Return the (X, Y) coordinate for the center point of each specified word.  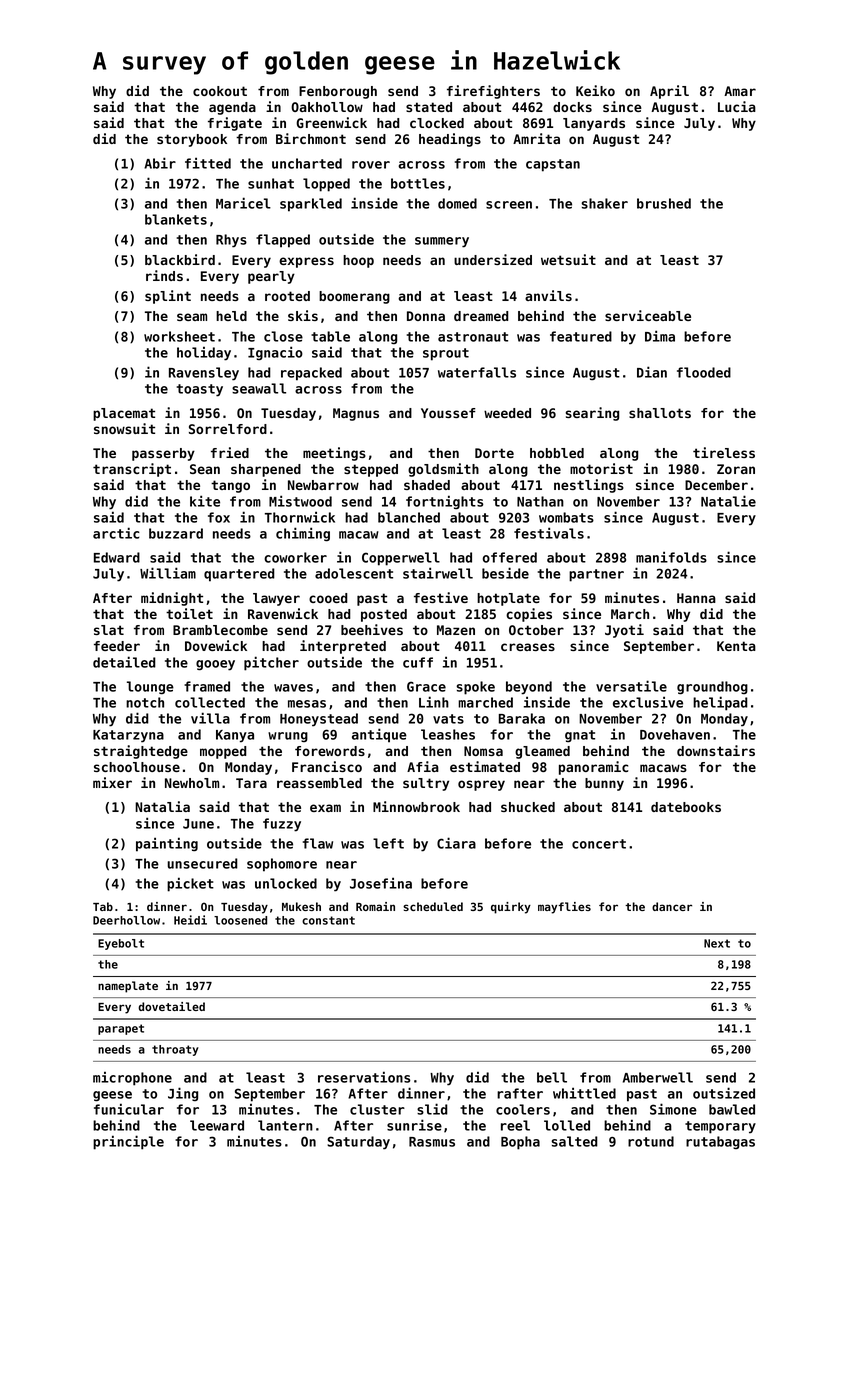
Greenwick (331, 122)
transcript (132, 470)
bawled (732, 1109)
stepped (371, 470)
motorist (601, 468)
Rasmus (432, 1142)
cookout (220, 91)
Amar (740, 91)
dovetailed (171, 1006)
